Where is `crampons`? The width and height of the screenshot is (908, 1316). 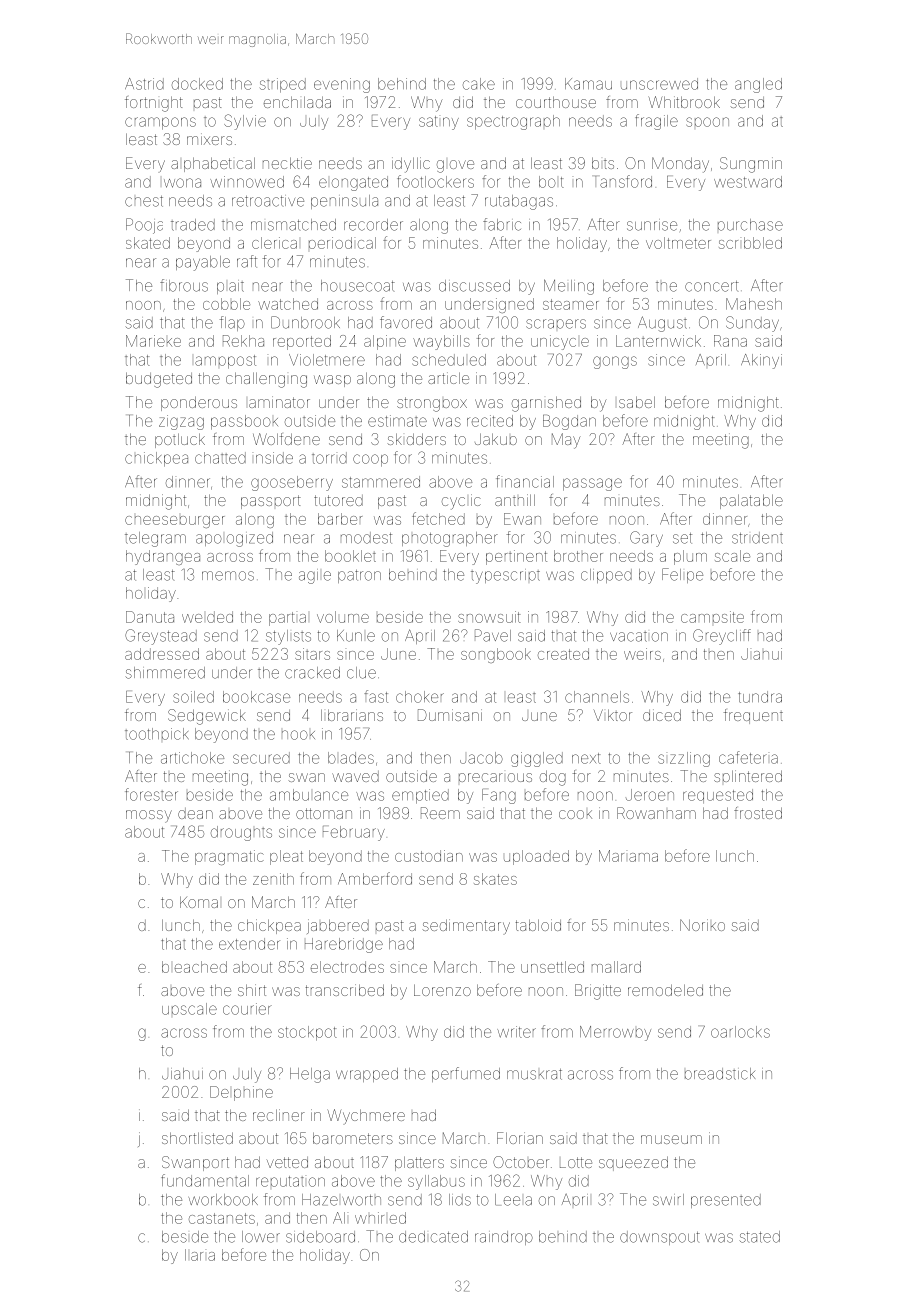
crampons is located at coordinates (160, 123).
